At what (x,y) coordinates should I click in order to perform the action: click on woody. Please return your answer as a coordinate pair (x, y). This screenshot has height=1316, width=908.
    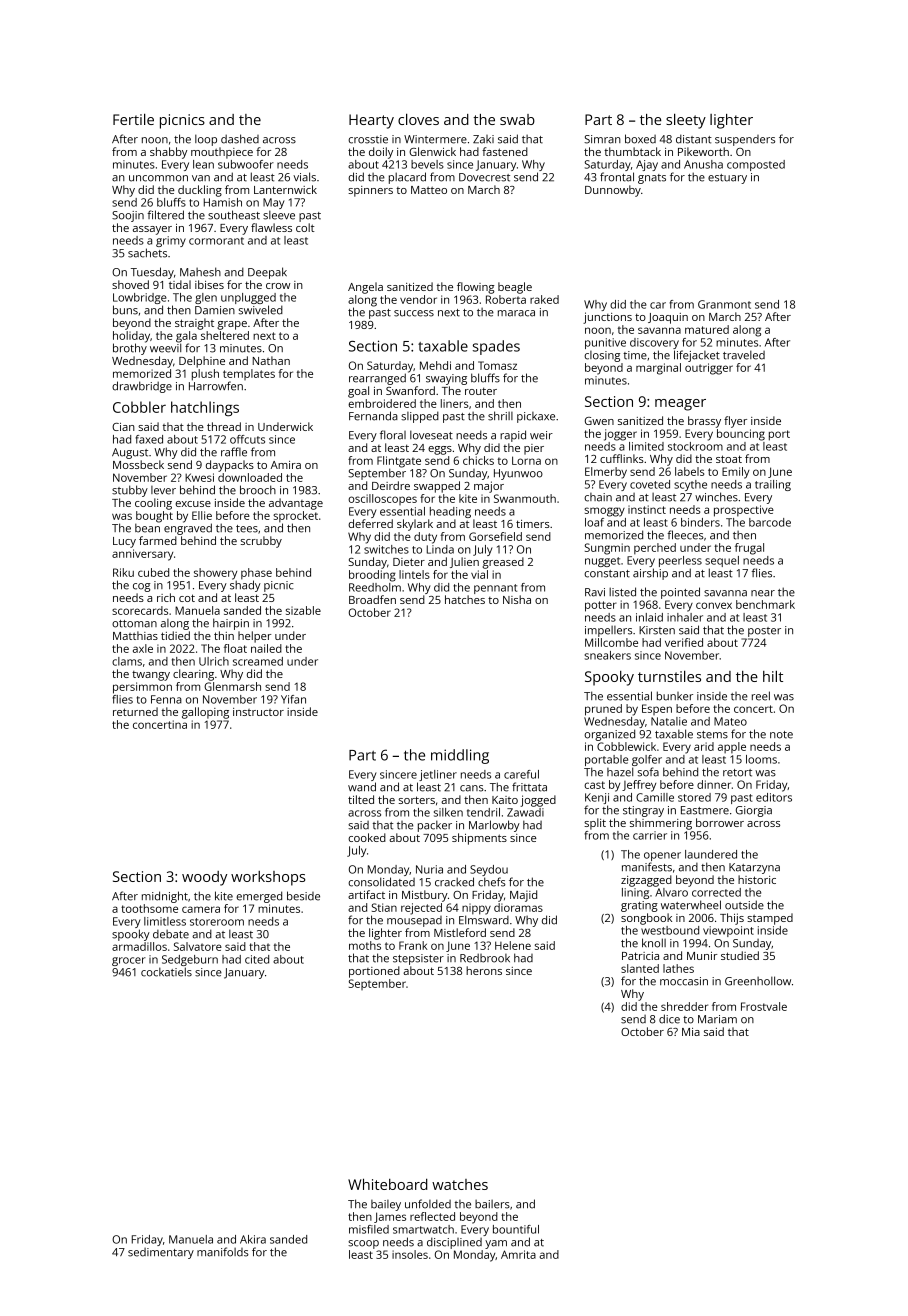
    Looking at the image, I should click on (204, 878).
